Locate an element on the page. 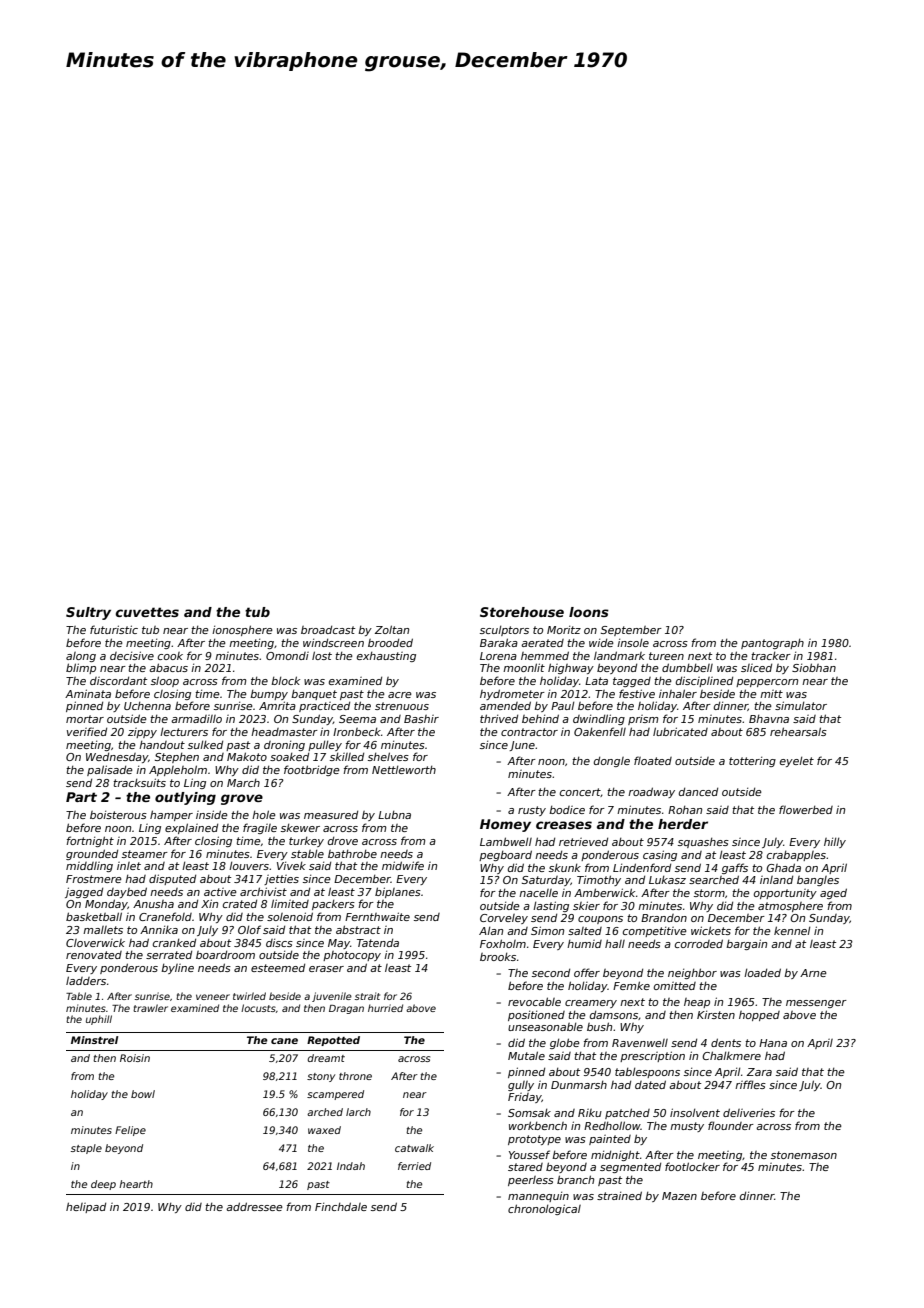 This page has width=924, height=1308. riffles is located at coordinates (750, 1084).
